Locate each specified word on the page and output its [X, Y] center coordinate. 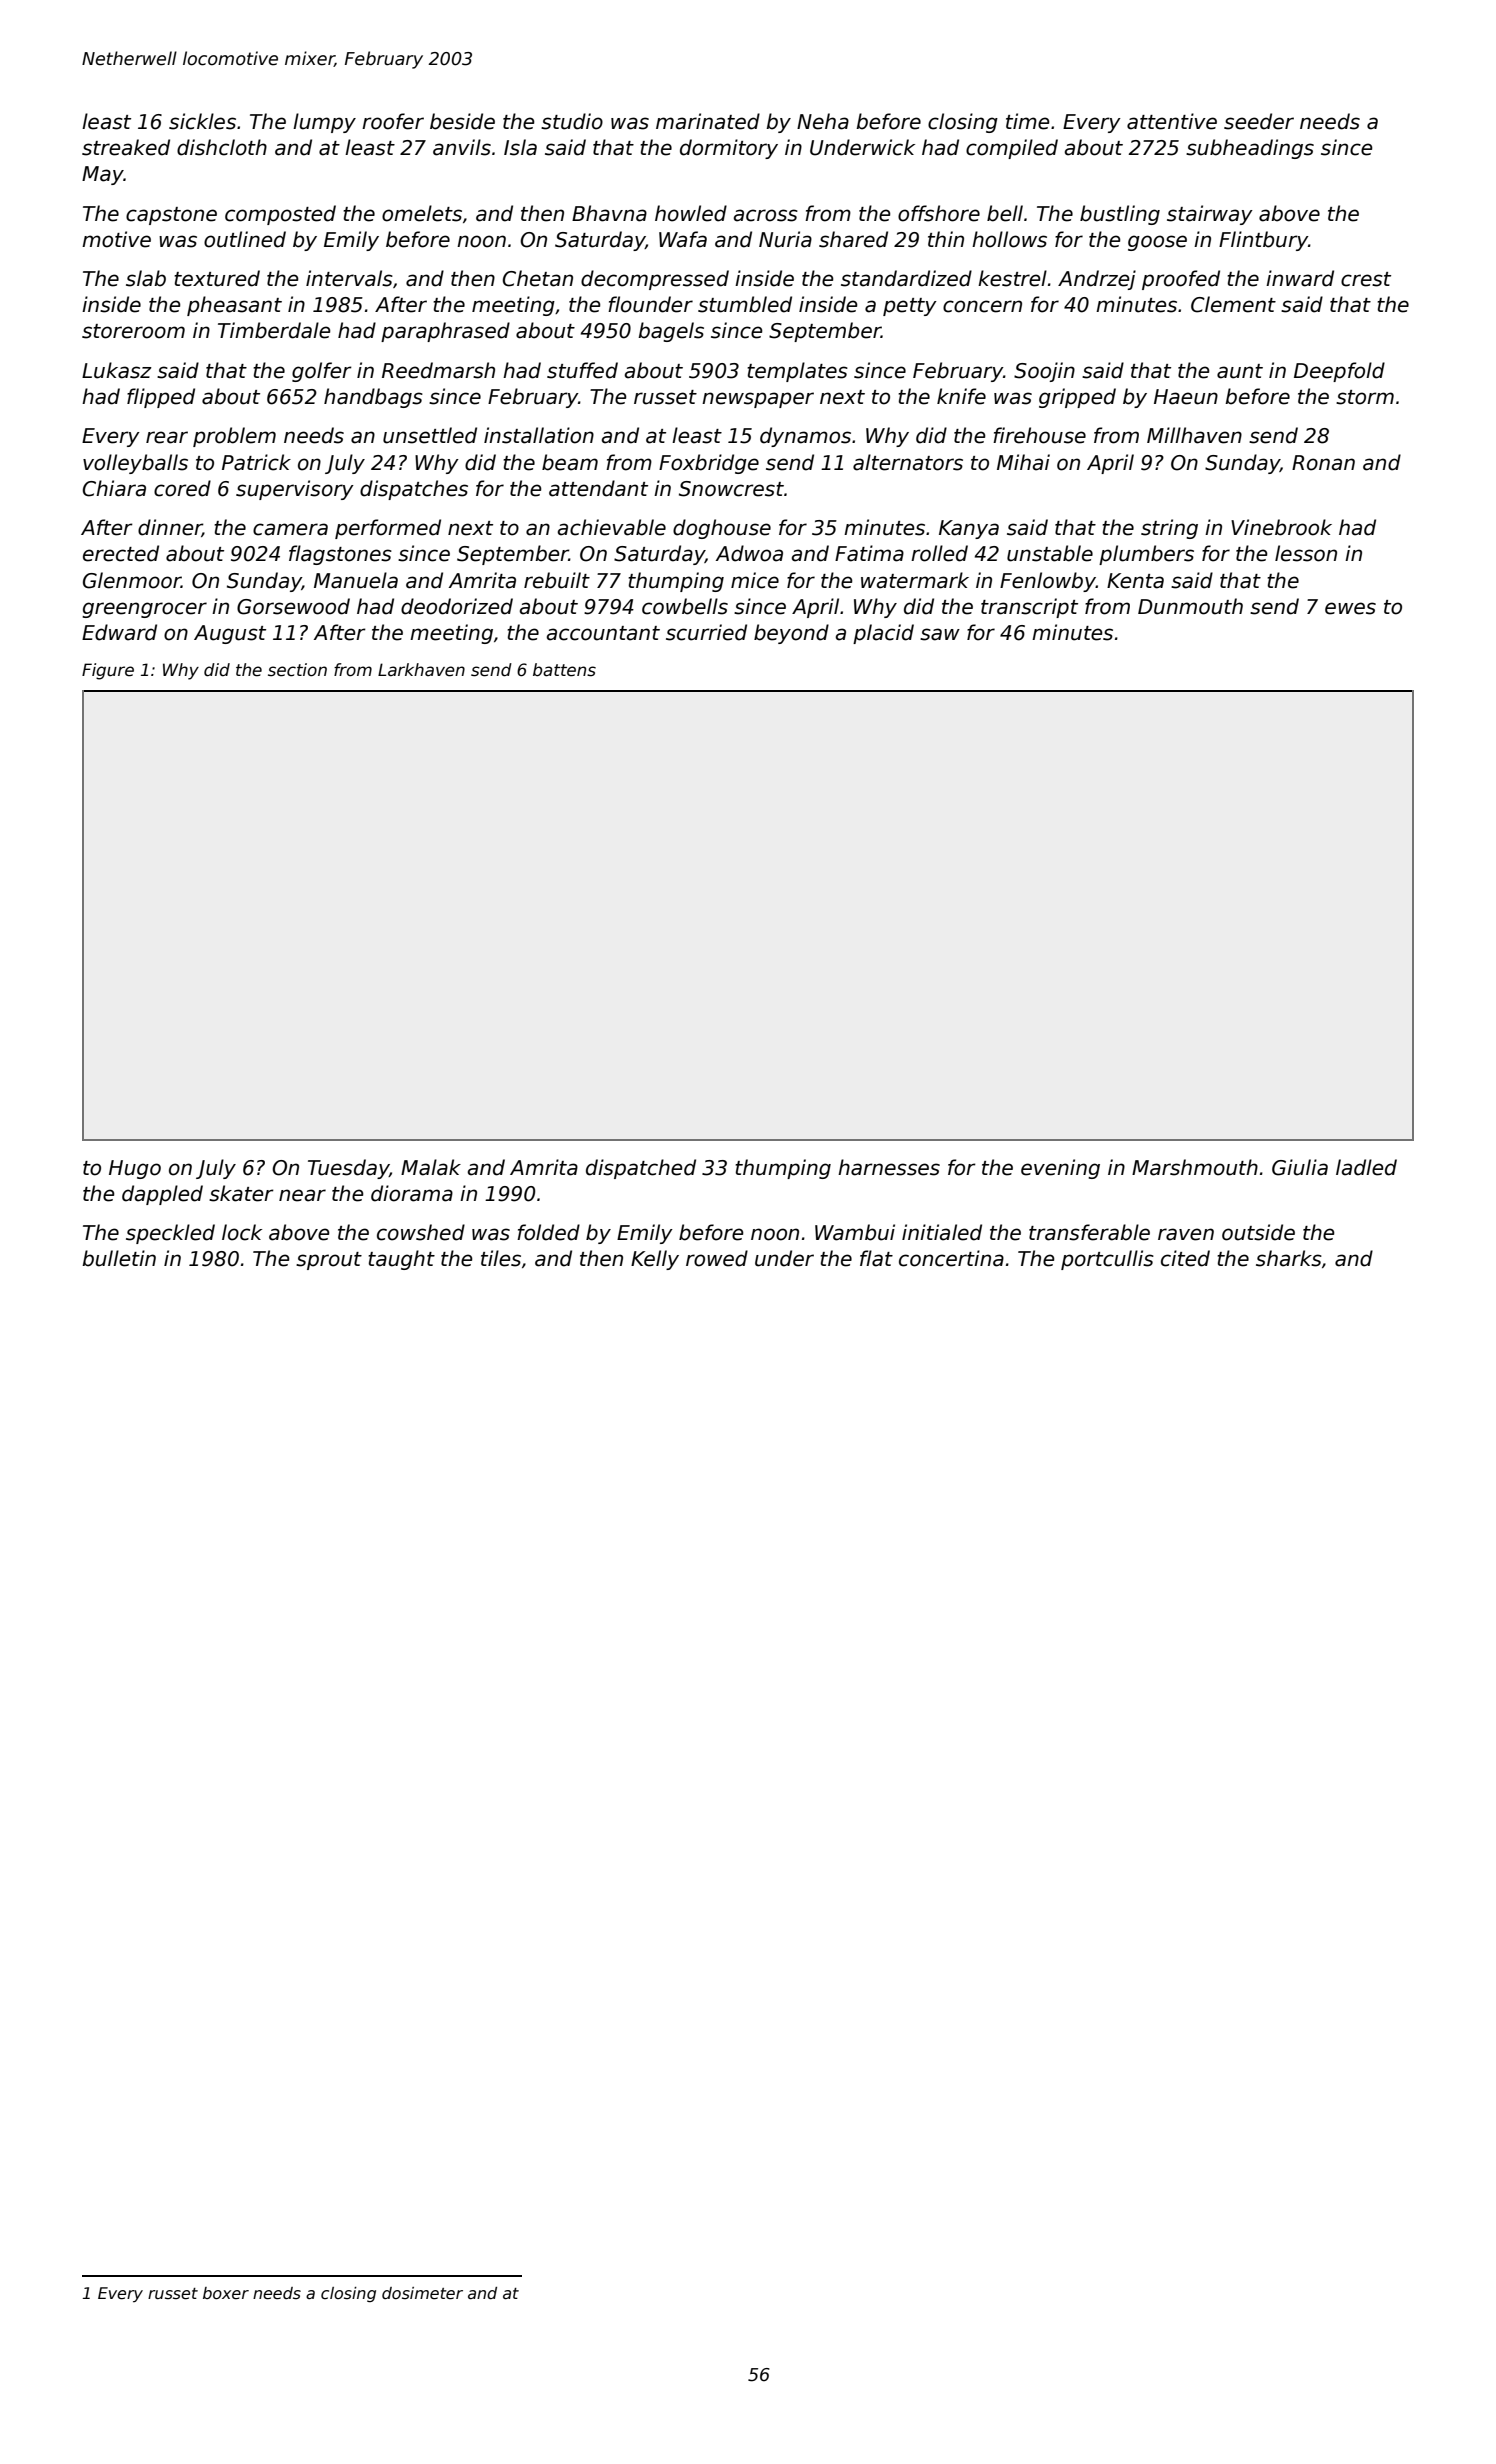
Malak [431, 1167]
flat [876, 1258]
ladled [1366, 1167]
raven [1186, 1234]
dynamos [805, 437]
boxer [226, 2293]
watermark [915, 580]
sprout [329, 1261]
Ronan [1323, 463]
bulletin [119, 1258]
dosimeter [422, 2293]
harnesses [889, 1167]
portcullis [1107, 1260]
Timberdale [274, 330]
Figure [108, 671]
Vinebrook [1281, 527]
